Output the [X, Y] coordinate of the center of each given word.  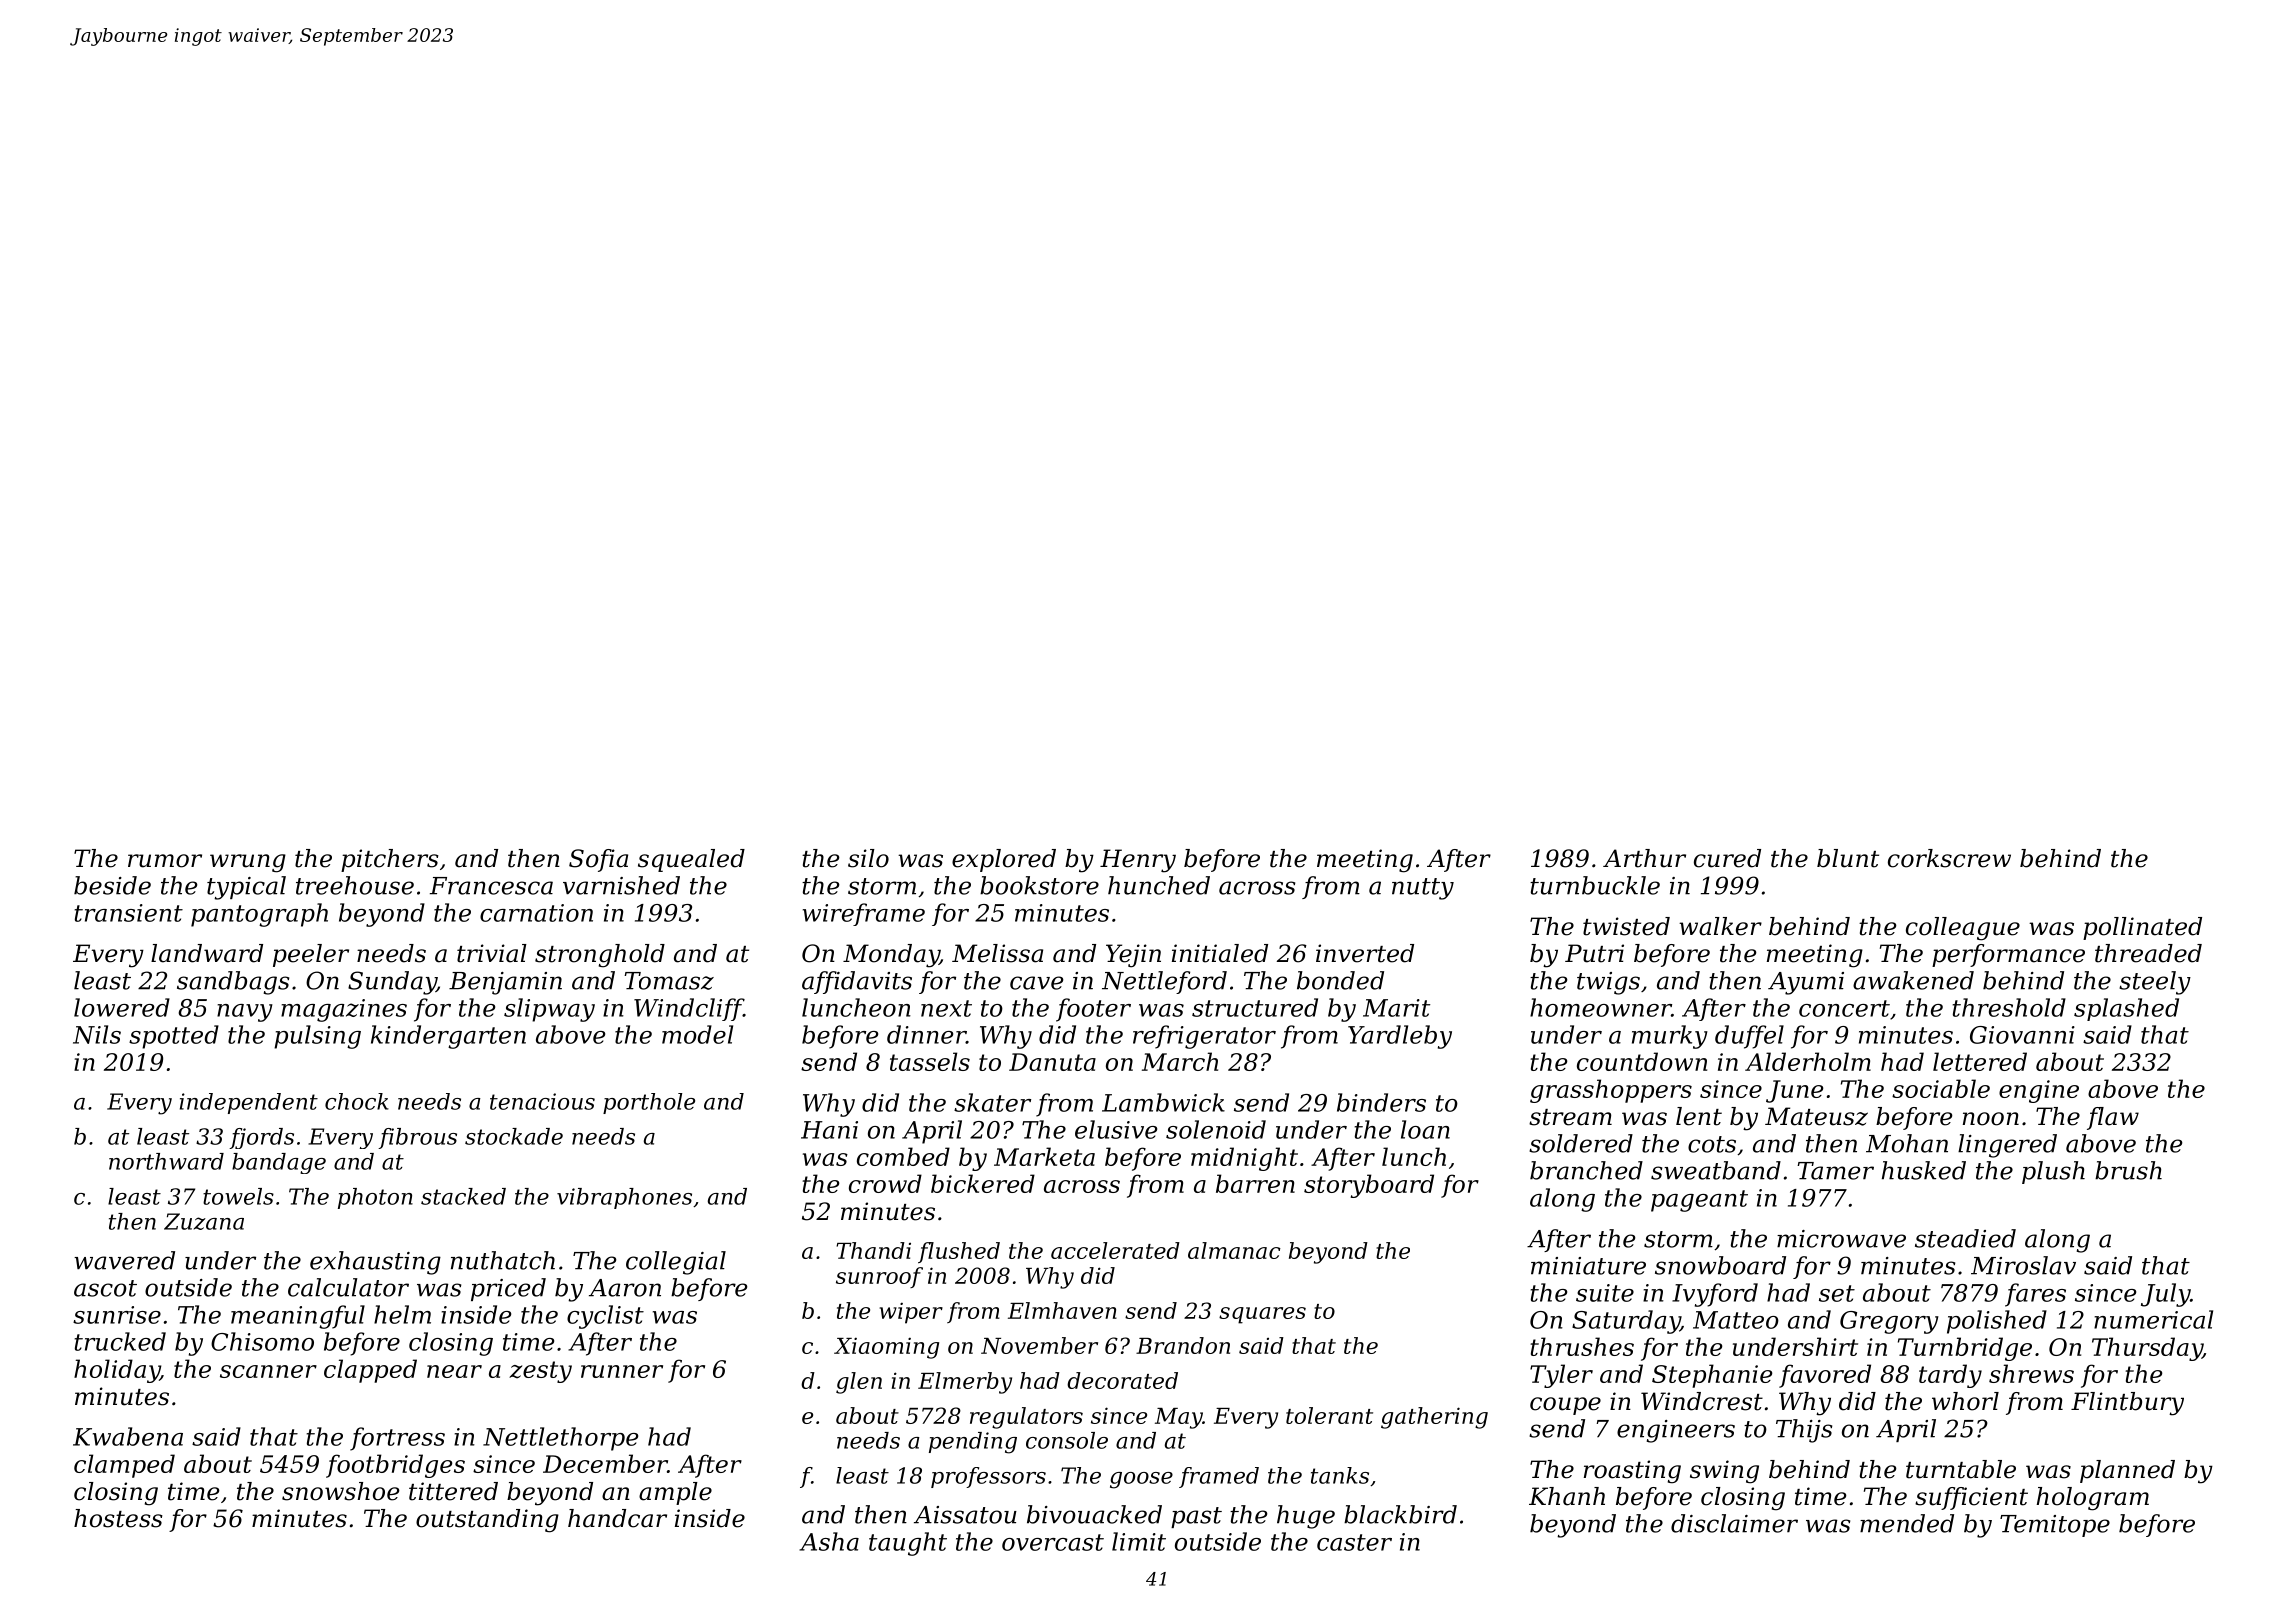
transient [128, 913]
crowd [885, 1183]
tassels [930, 1061]
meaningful [298, 1317]
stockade [514, 1136]
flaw [2113, 1118]
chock [357, 1101]
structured [1255, 1007]
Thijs [1804, 1431]
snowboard [1720, 1265]
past [1196, 1517]
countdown [1642, 1061]
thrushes [1582, 1346]
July [2165, 1295]
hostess [118, 1518]
